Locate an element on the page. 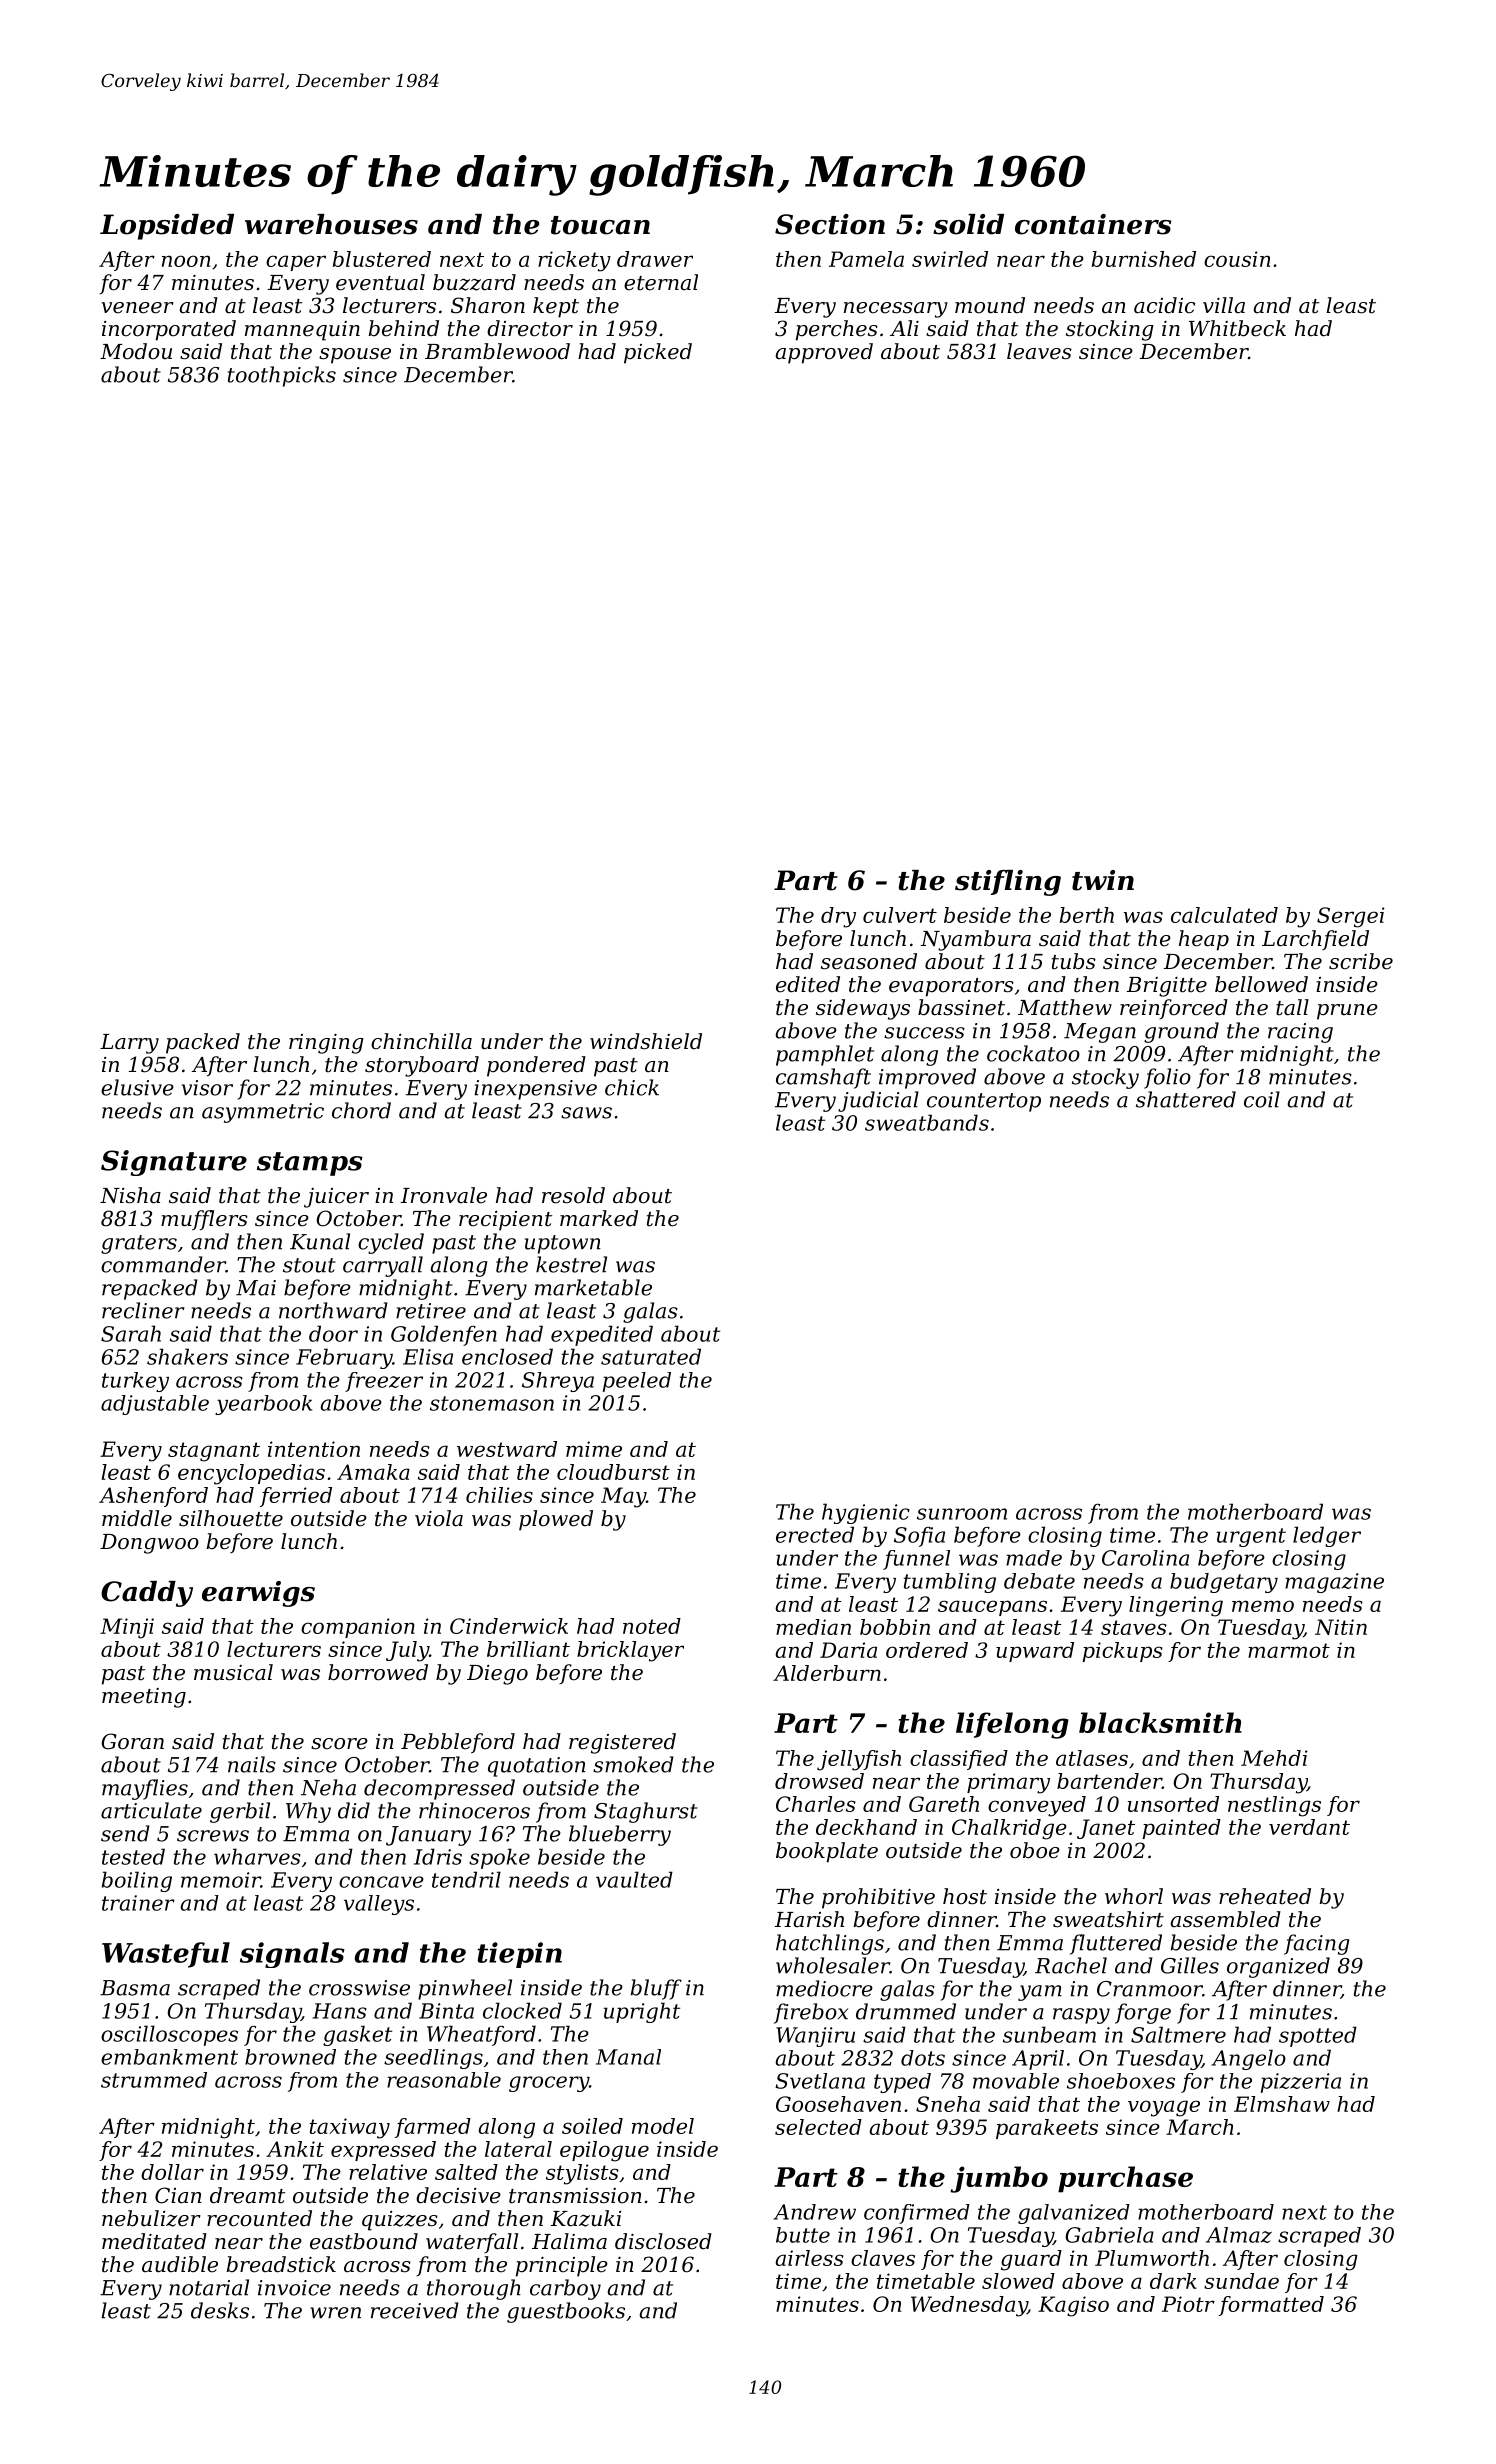  cousin is located at coordinates (1237, 259).
